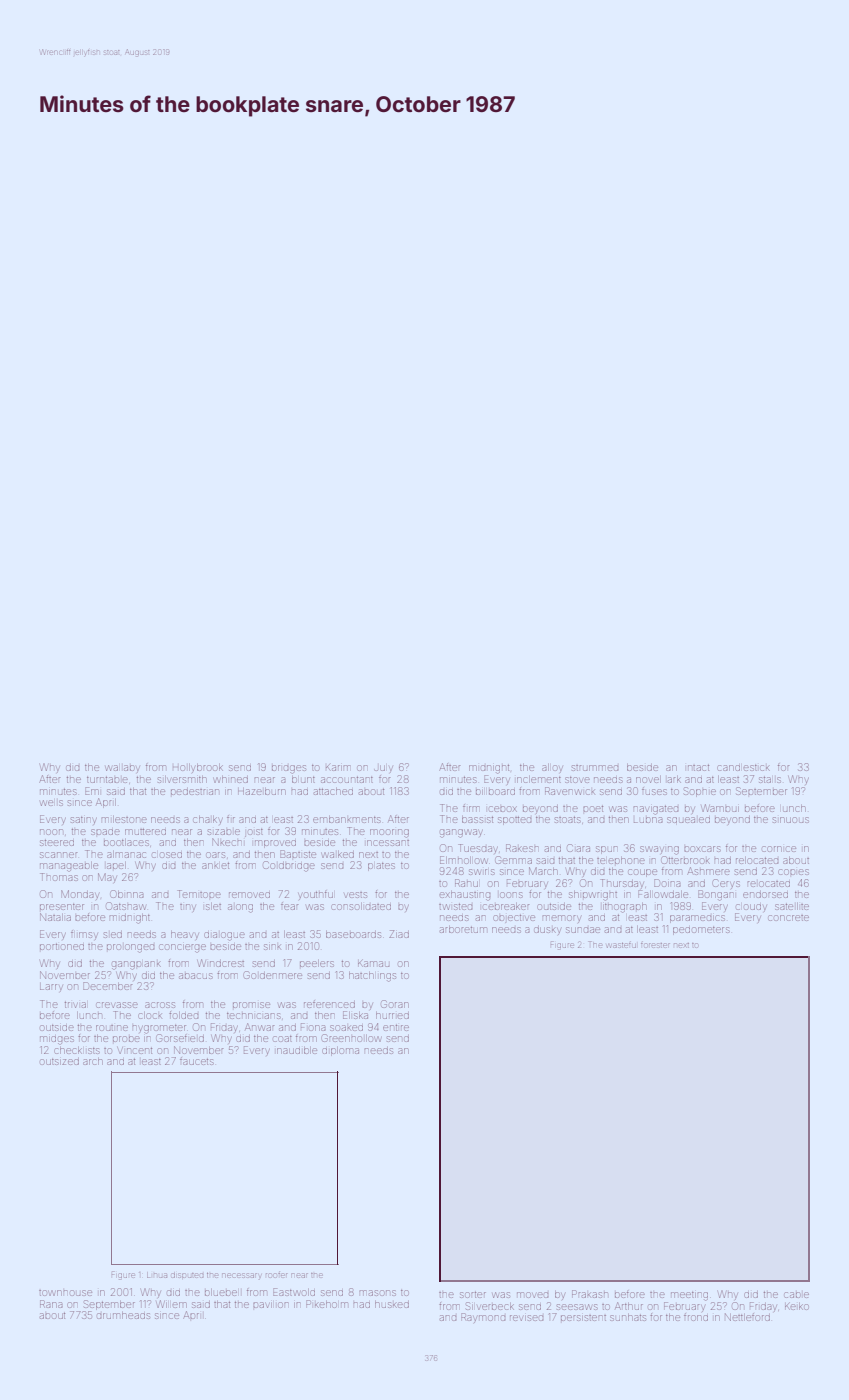 The height and width of the screenshot is (1400, 849). What do you see at coordinates (123, 1315) in the screenshot?
I see `drumheads` at bounding box center [123, 1315].
